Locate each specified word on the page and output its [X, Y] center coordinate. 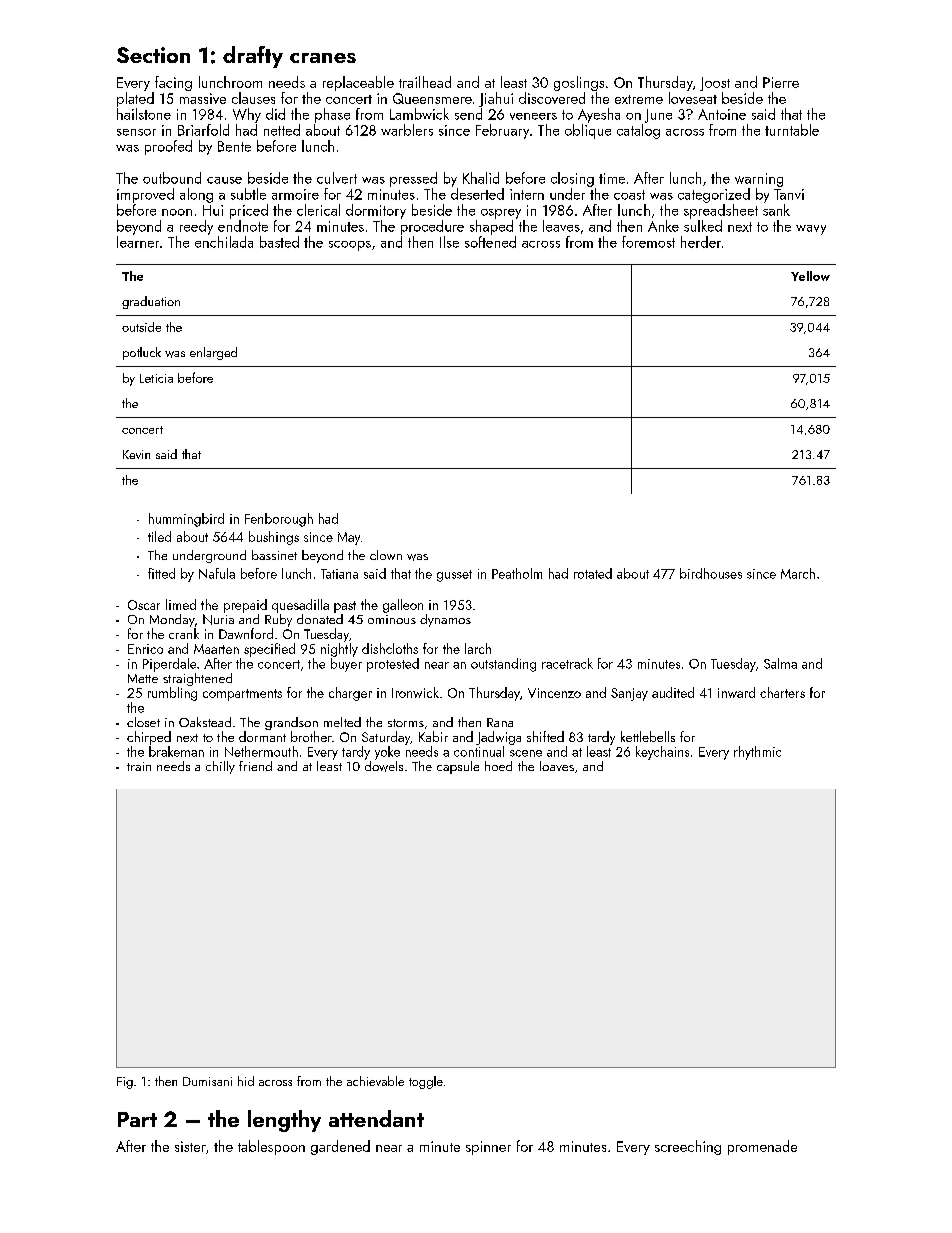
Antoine [722, 114]
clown [386, 555]
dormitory [376, 211]
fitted [161, 573]
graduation [151, 302]
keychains [662, 753]
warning [759, 180]
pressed [413, 179]
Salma [780, 663]
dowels [384, 766]
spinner [488, 1148]
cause [224, 180]
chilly [220, 767]
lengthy [284, 1121]
